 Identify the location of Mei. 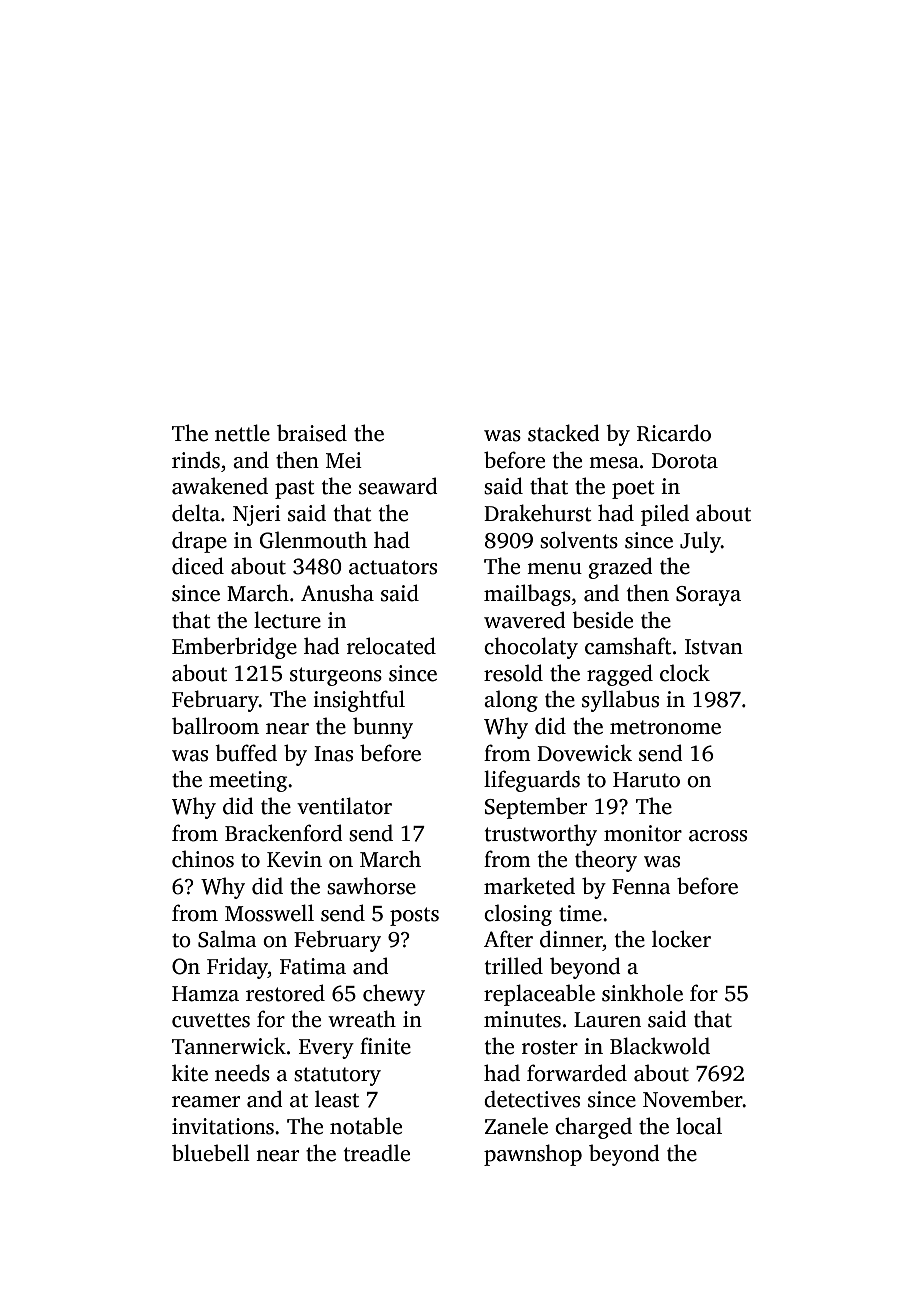
(344, 460).
